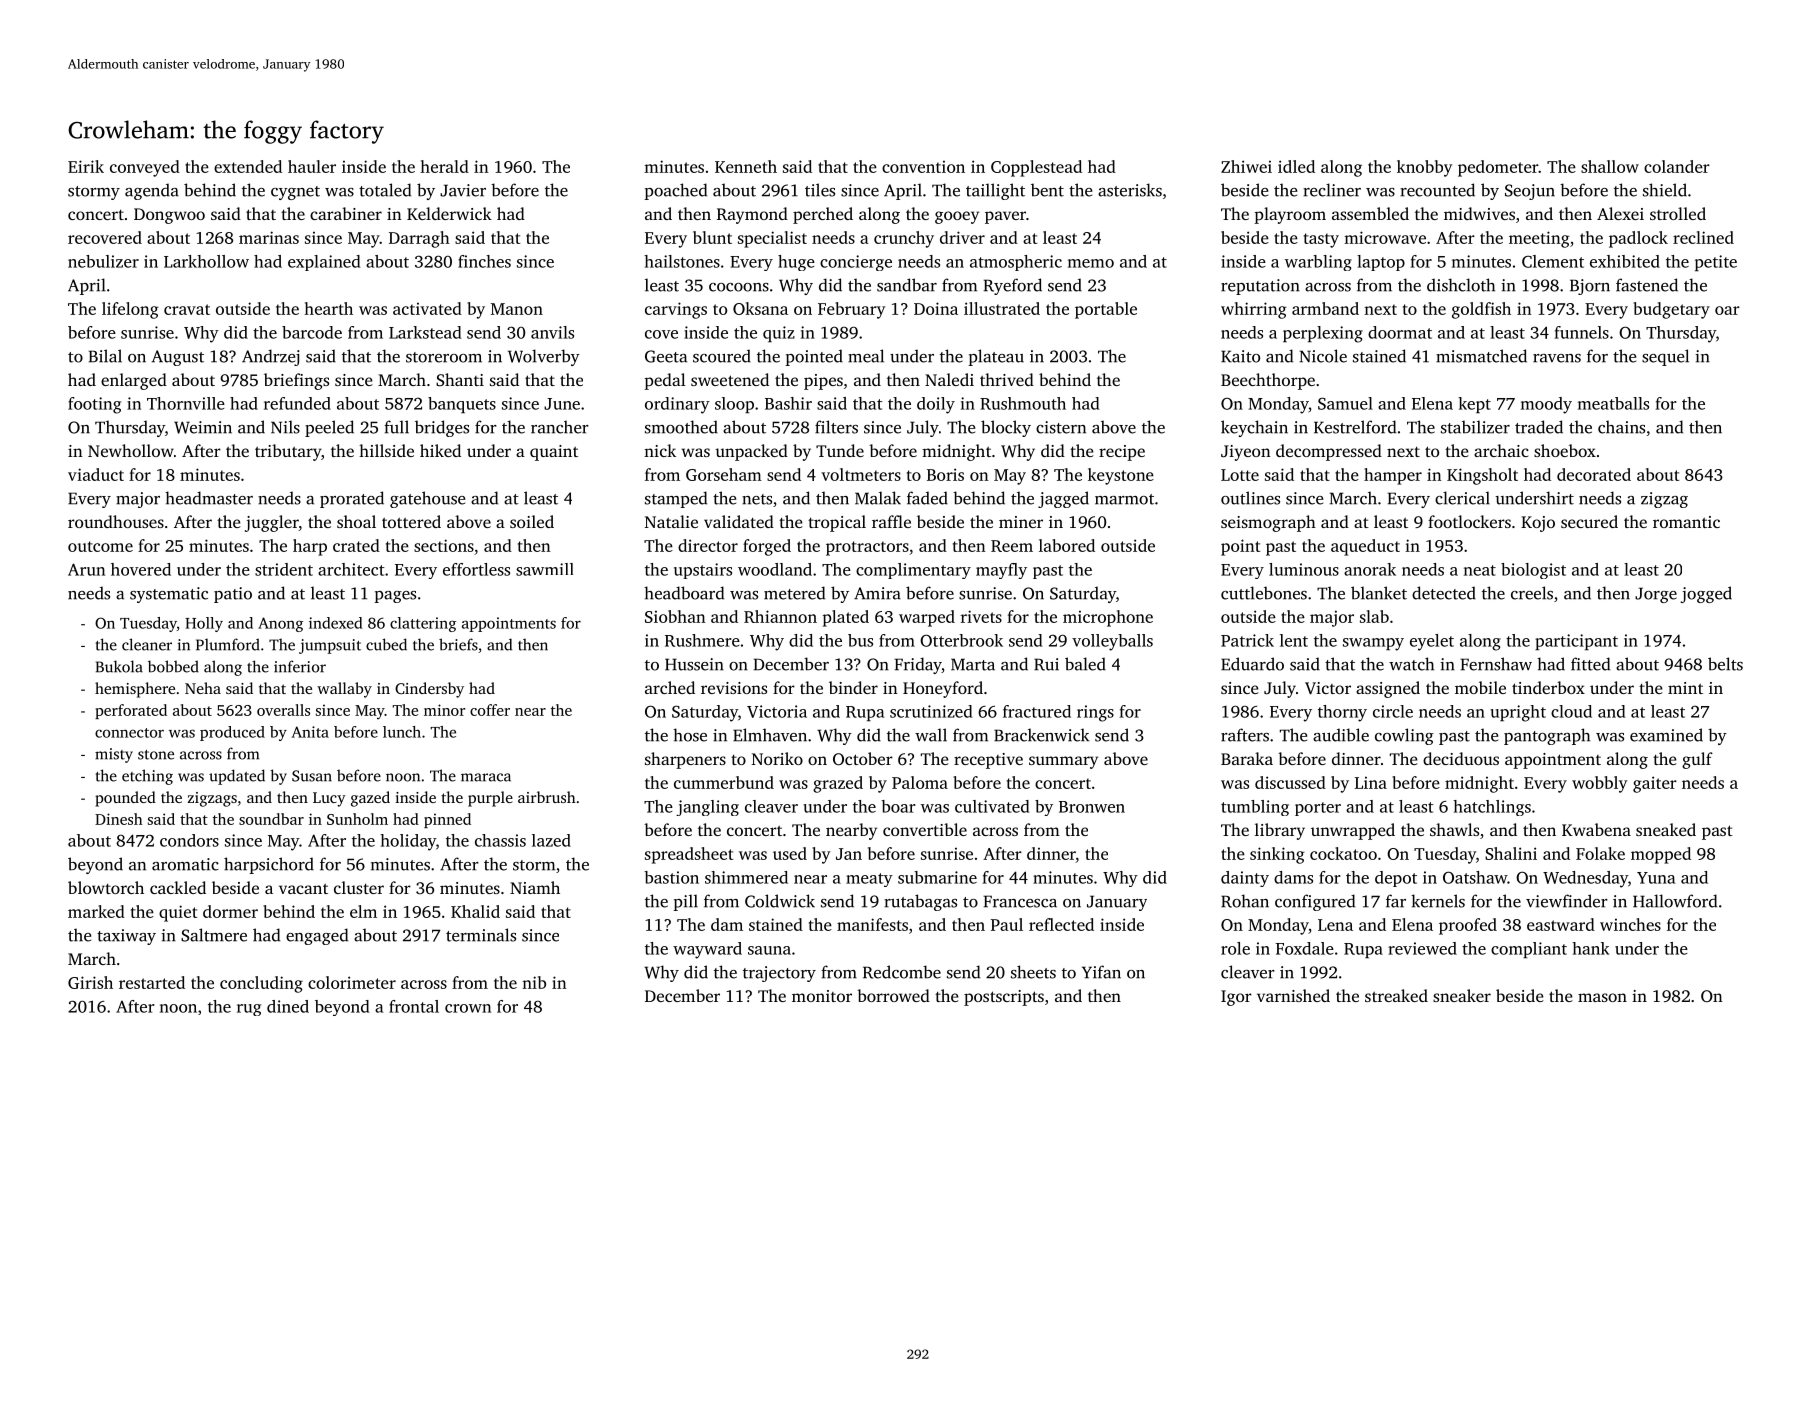 This document has width=1813, height=1401. I want to click on Boris, so click(945, 474).
